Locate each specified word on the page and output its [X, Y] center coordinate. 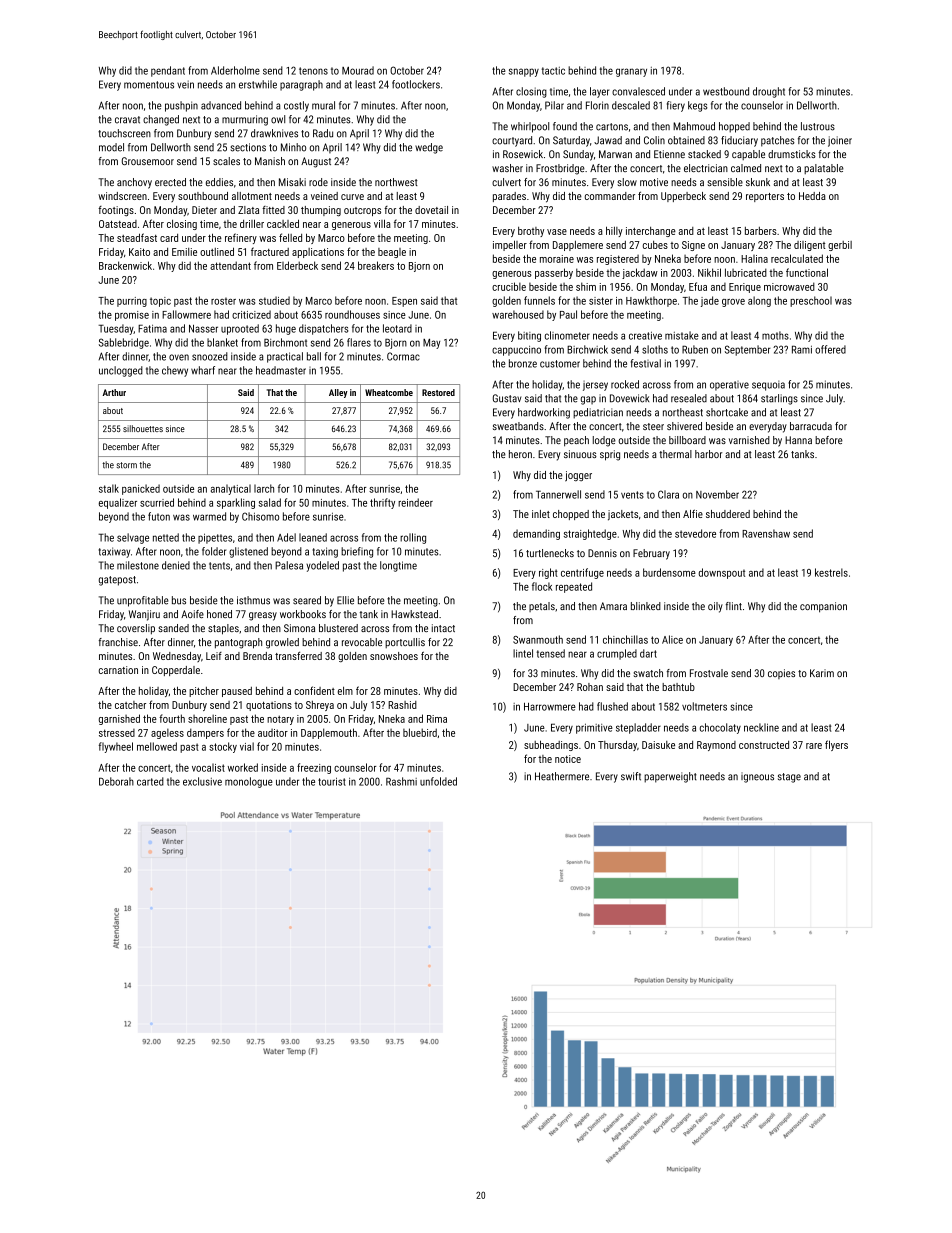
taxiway [114, 552]
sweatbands [518, 426]
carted [150, 781]
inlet [541, 514]
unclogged [121, 371]
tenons [313, 71]
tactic [553, 71]
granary [631, 72]
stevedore [695, 533]
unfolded [438, 781]
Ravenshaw [766, 533]
